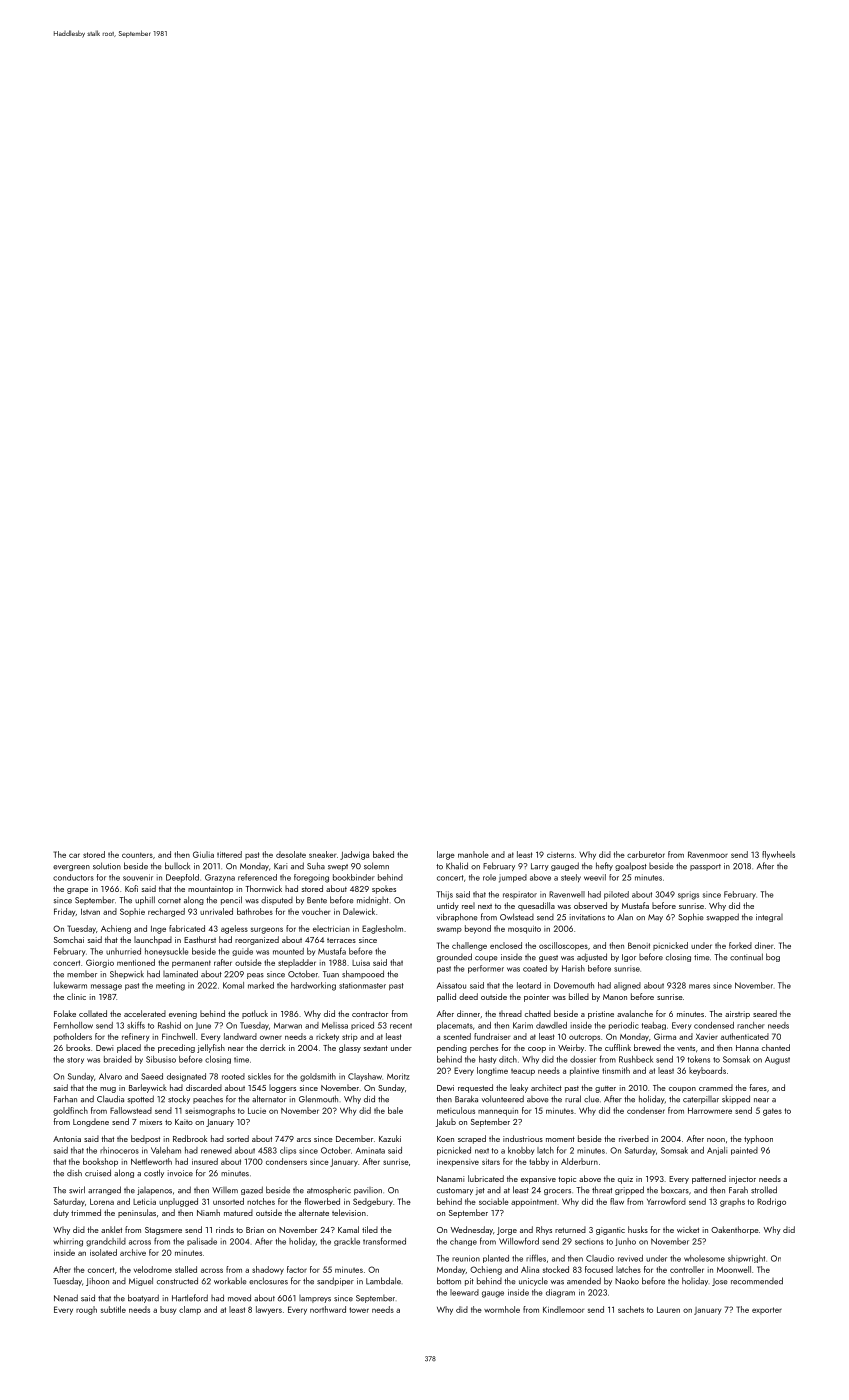 This screenshot has height=1400, width=849. Describe the element at coordinates (445, 895) in the screenshot. I see `Thijs` at that location.
